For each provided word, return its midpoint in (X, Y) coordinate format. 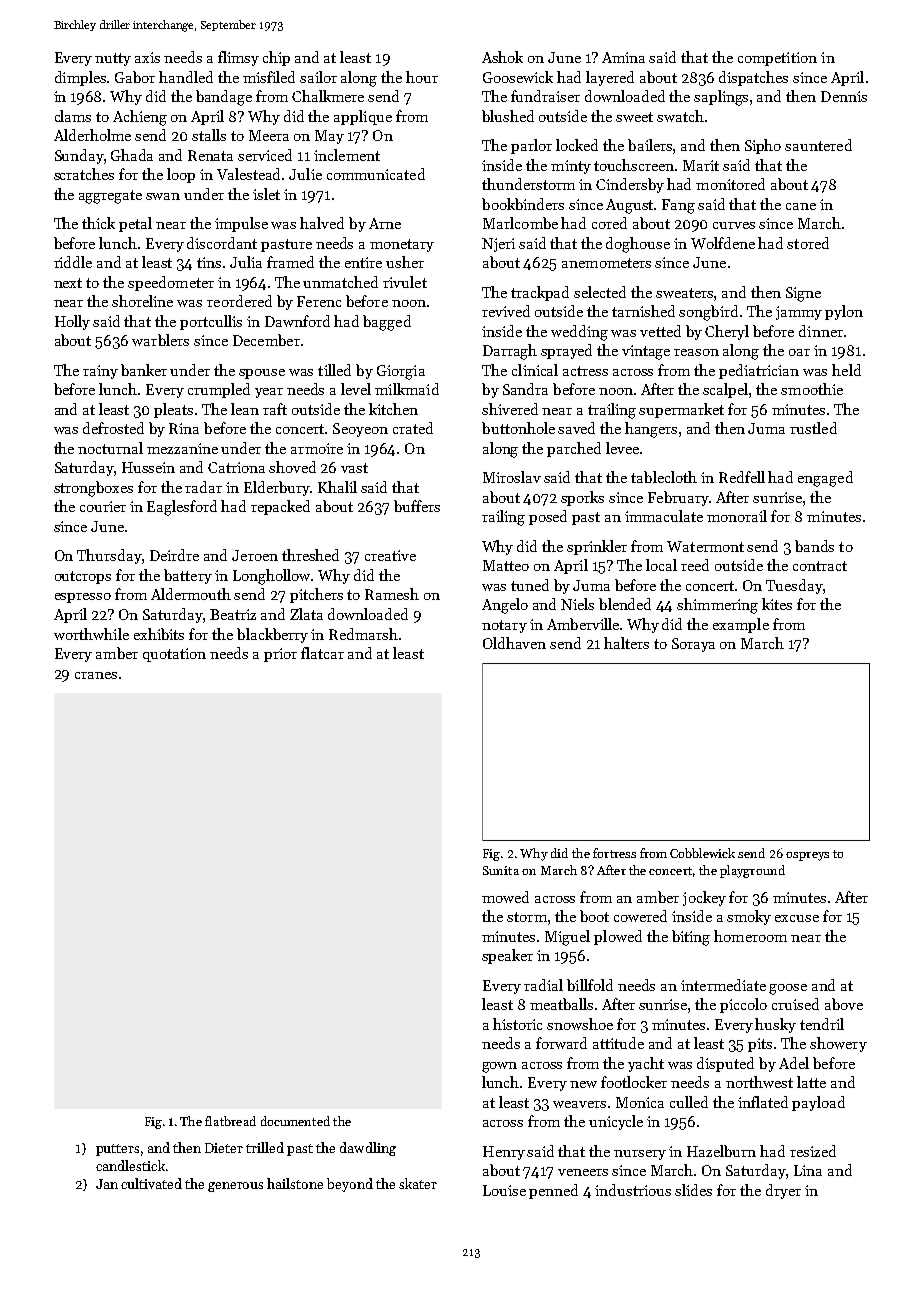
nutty (113, 59)
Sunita (501, 870)
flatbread (230, 1121)
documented (295, 1121)
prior (280, 655)
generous (235, 1187)
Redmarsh (363, 634)
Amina (623, 57)
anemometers (606, 263)
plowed (618, 937)
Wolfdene (723, 243)
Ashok (502, 57)
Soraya (693, 645)
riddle (73, 262)
